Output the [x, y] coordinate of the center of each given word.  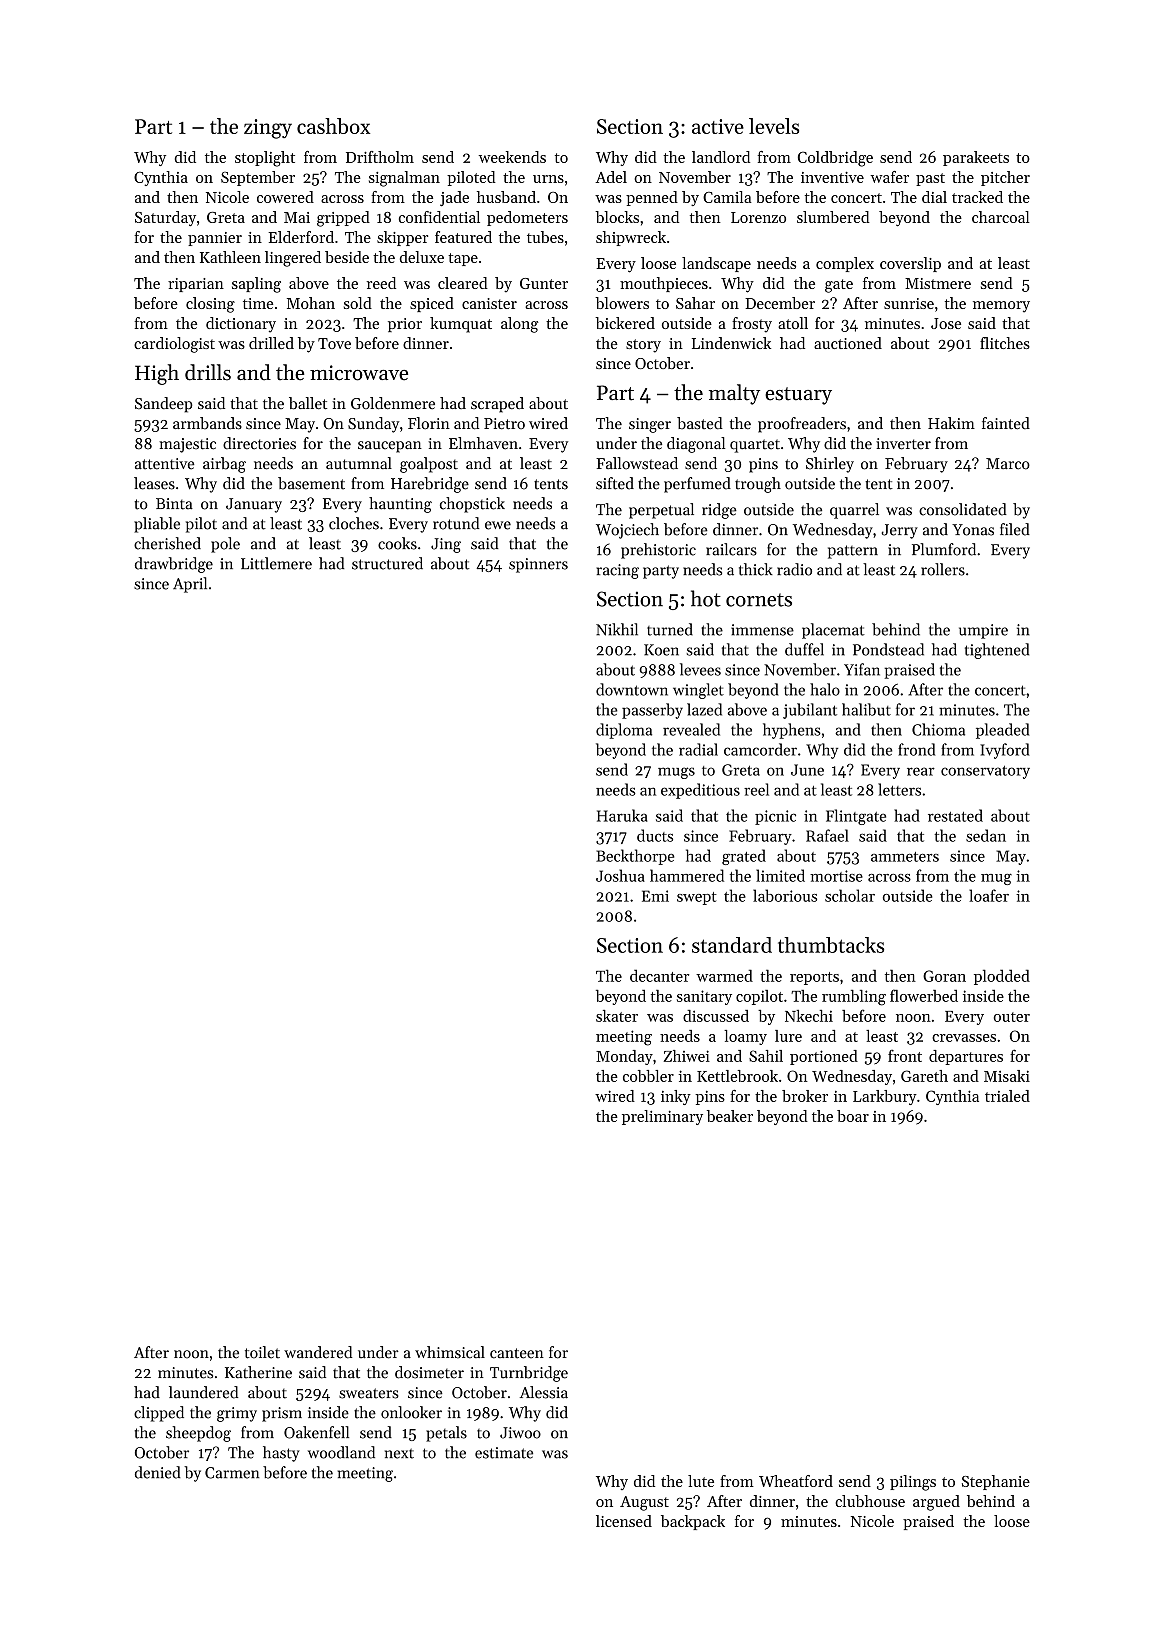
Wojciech [627, 531]
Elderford [301, 237]
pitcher [1005, 178]
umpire [983, 631]
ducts [655, 835]
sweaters [369, 1393]
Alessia [544, 1392]
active [718, 126]
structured [387, 563]
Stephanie [996, 1482]
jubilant [810, 711]
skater [617, 1016]
